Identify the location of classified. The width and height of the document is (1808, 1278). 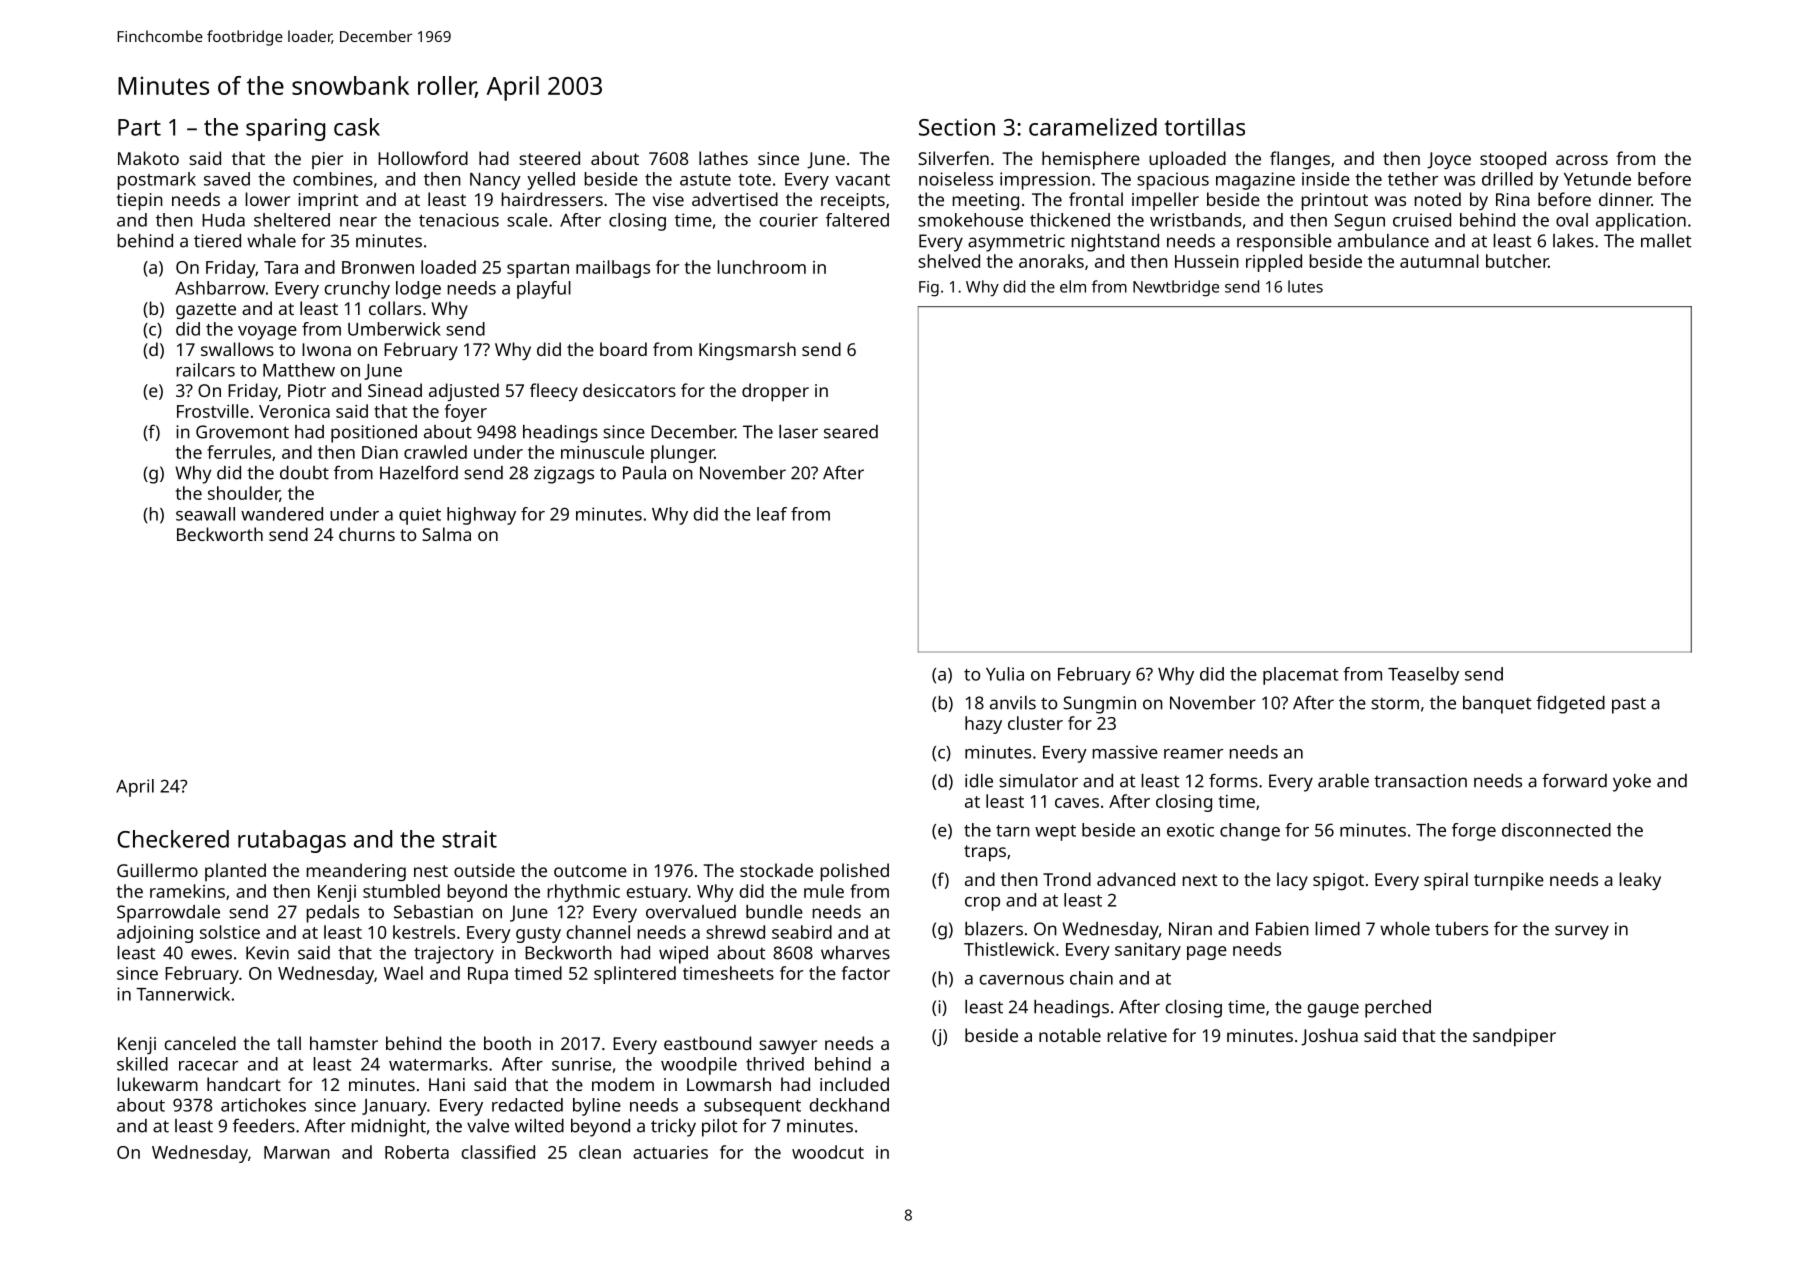
(498, 1152).
